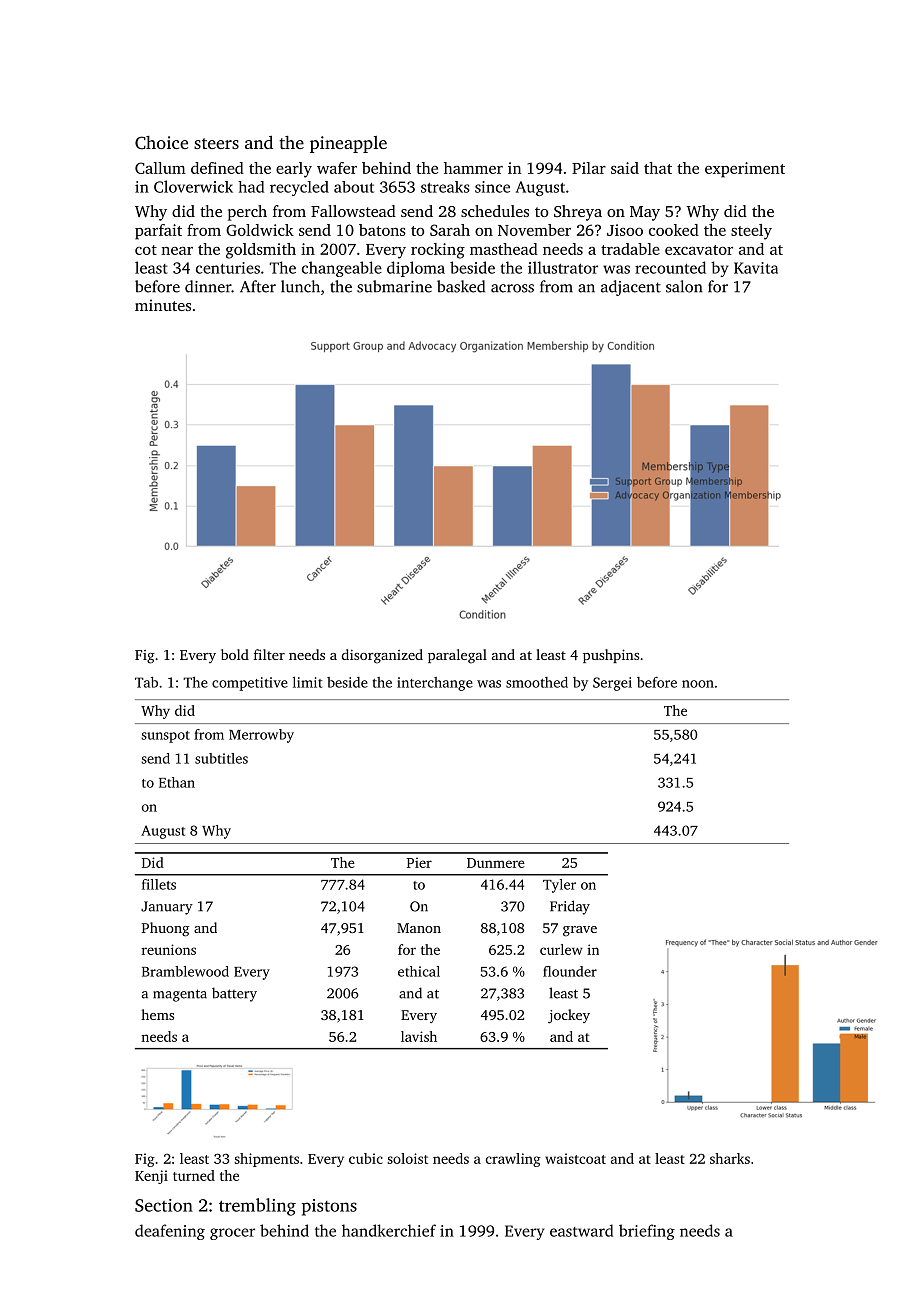  I want to click on pineapple, so click(348, 144).
